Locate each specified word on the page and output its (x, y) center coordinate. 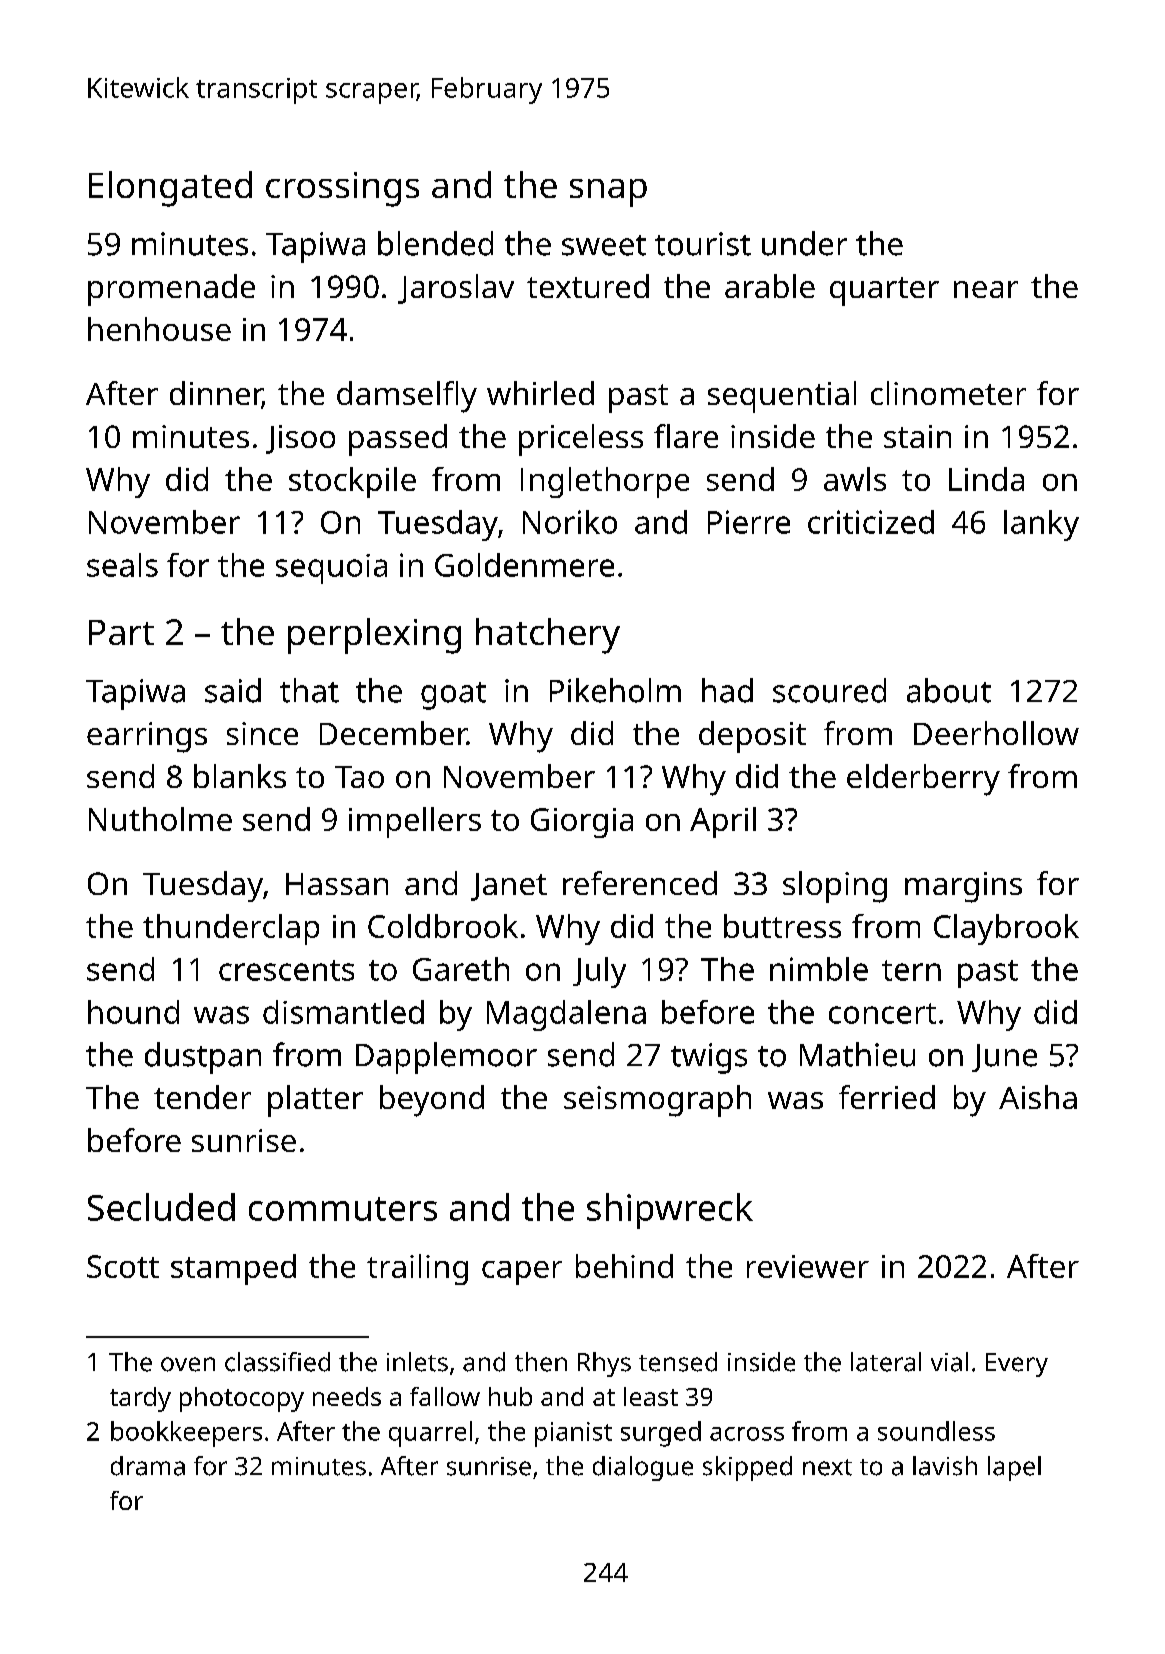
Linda (986, 479)
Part (121, 632)
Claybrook (1006, 929)
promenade (171, 290)
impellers (415, 822)
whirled (540, 393)
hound (133, 1012)
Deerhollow (996, 733)
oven (188, 1364)
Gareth (461, 969)
